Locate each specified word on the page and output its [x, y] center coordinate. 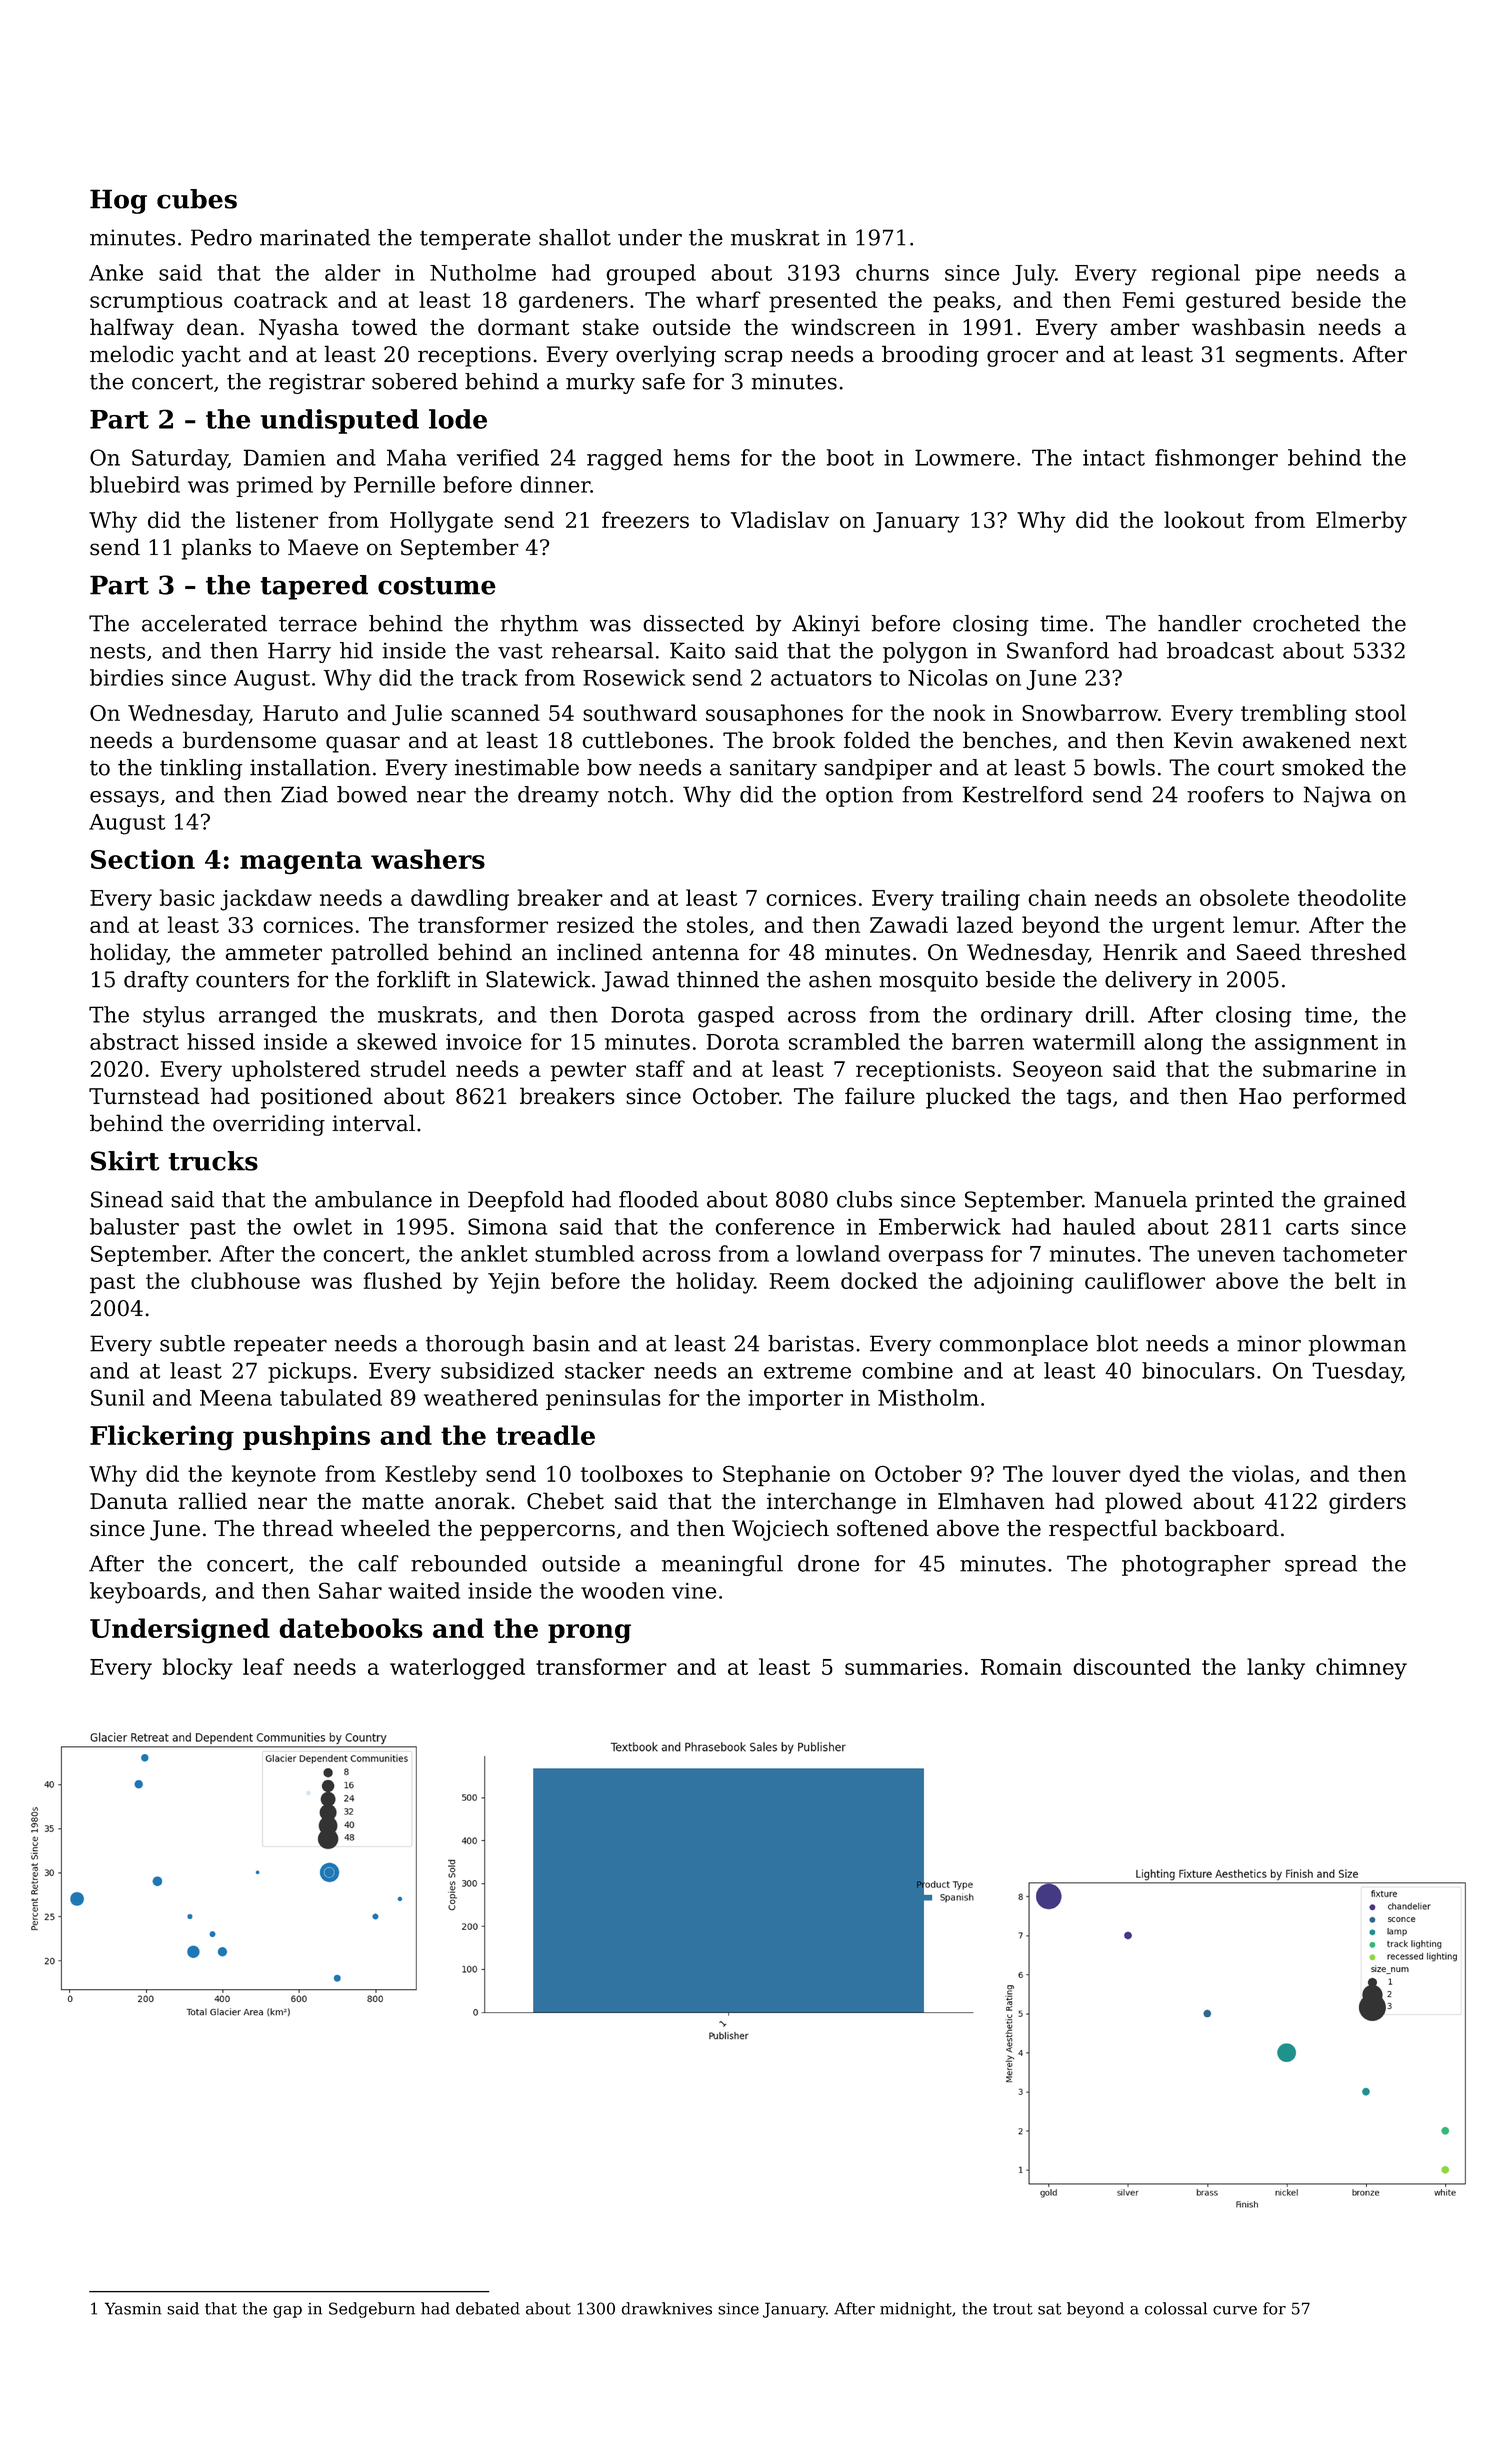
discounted [1132, 1666]
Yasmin [133, 2308]
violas [1263, 1473]
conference [775, 1226]
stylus [174, 1017]
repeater [280, 1346]
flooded [659, 1199]
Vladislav [780, 520]
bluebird [135, 484]
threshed [1358, 952]
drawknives [667, 2308]
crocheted [1306, 623]
